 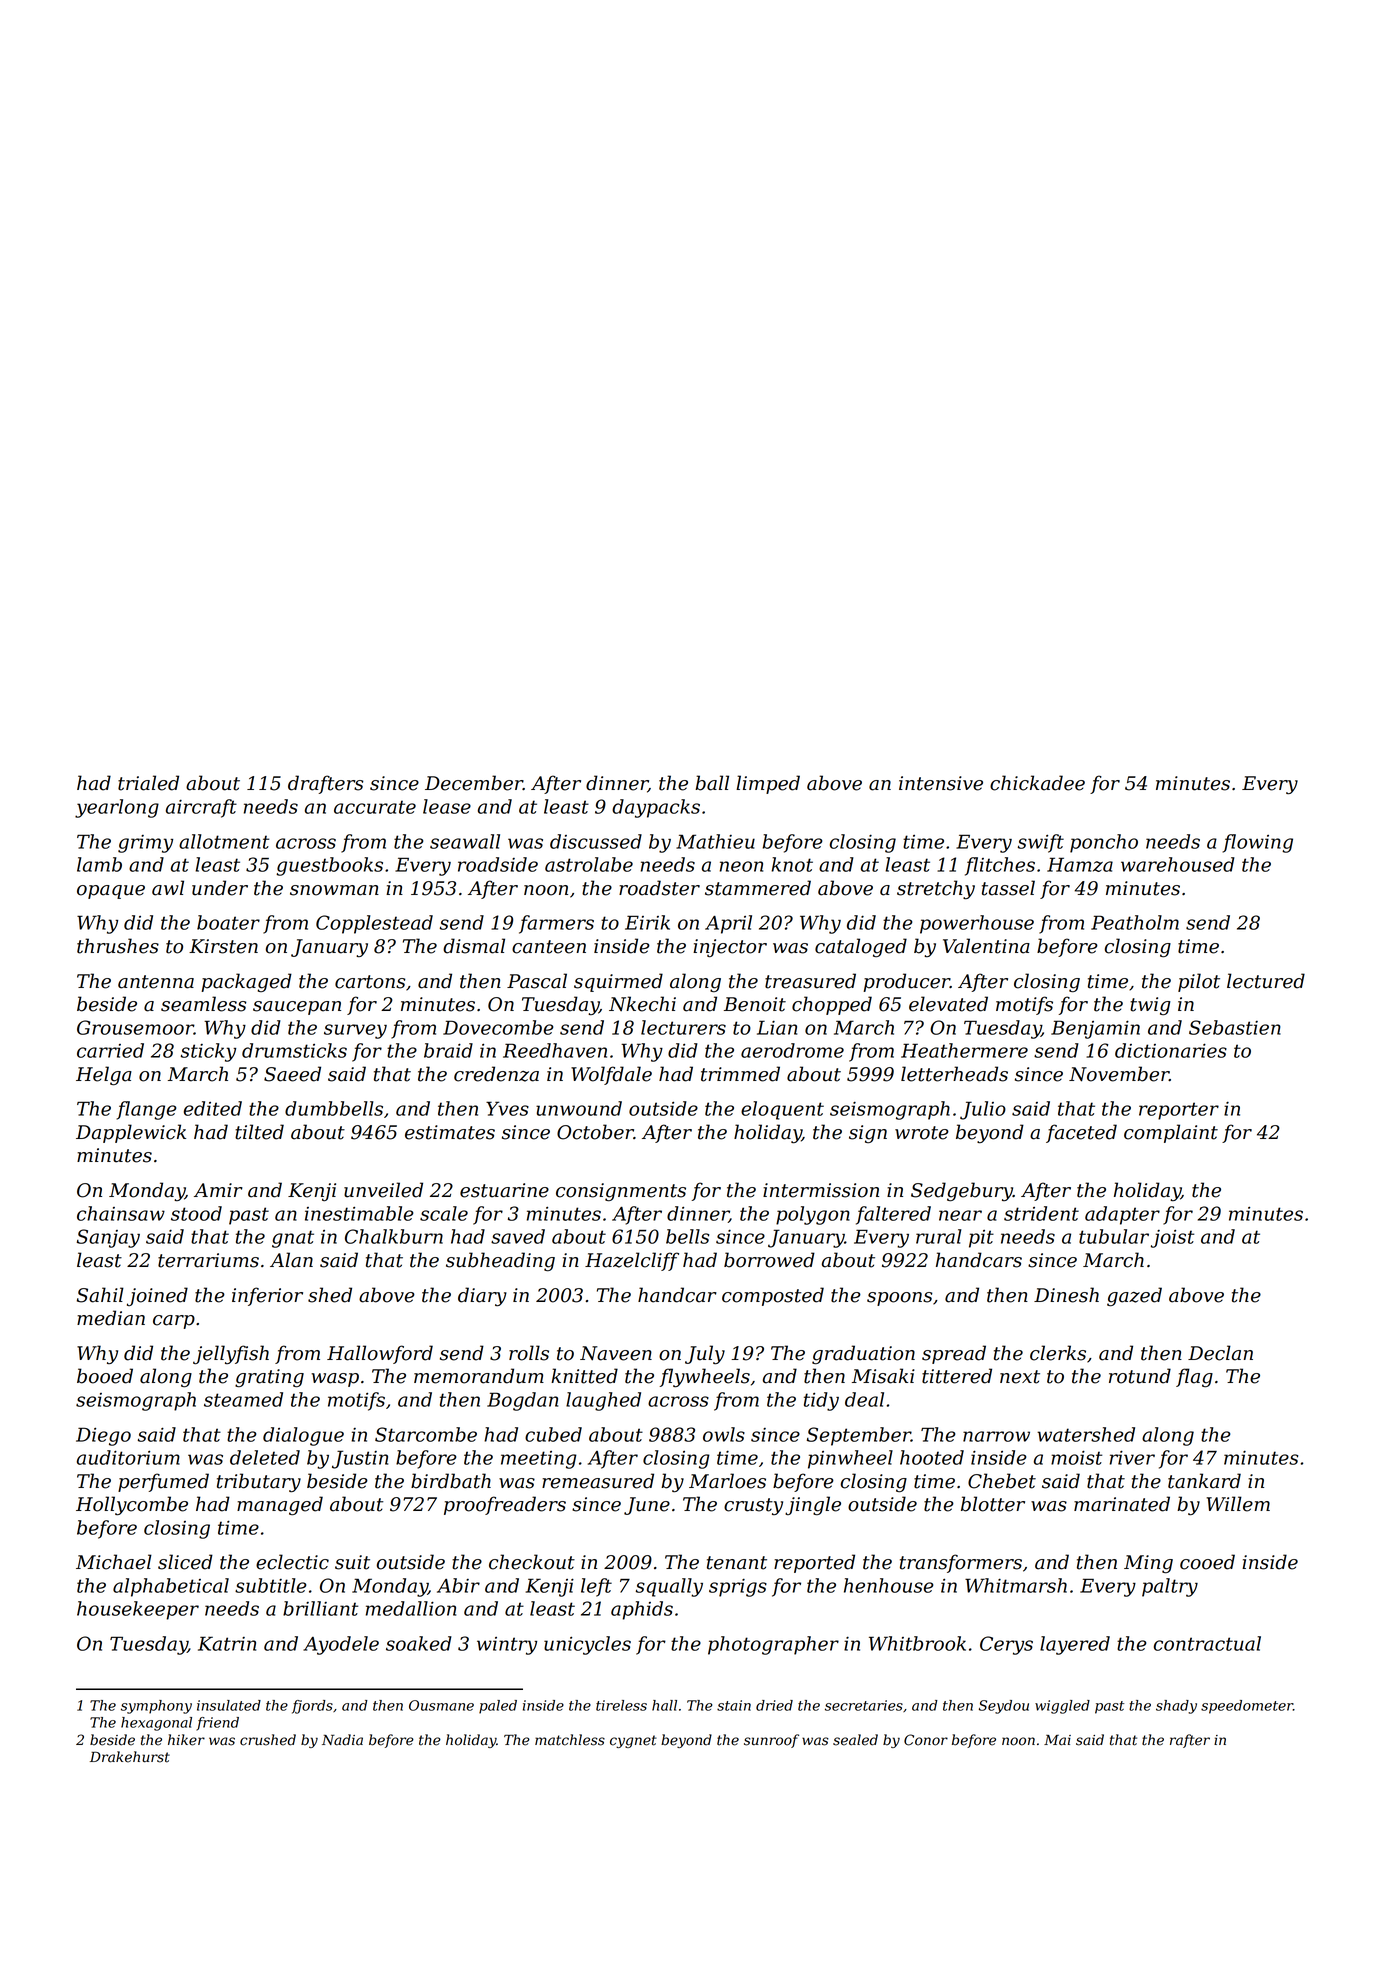 What do you see at coordinates (334, 890) in the document?
I see `snowman` at bounding box center [334, 890].
